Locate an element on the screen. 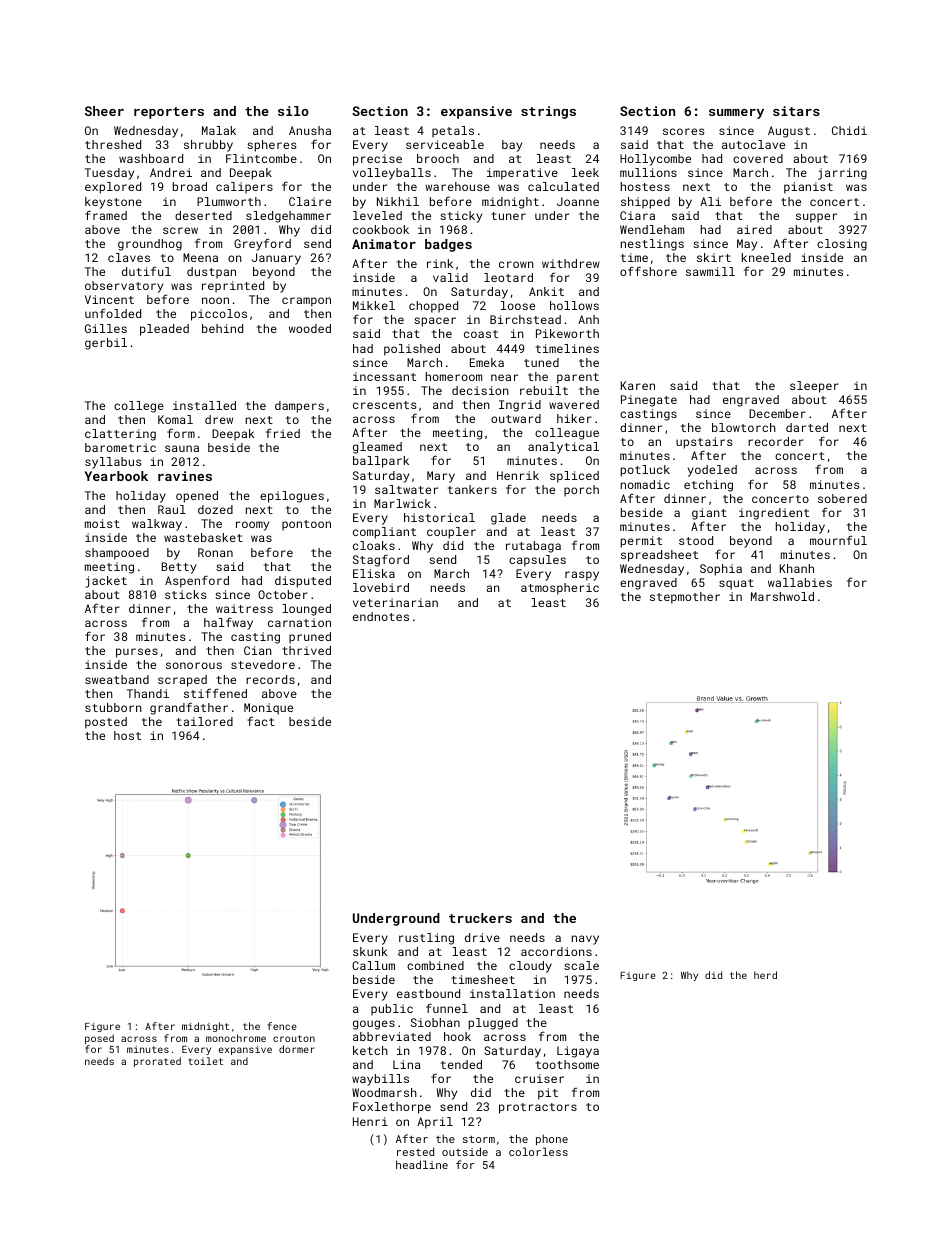 This screenshot has height=1233, width=952. sleeper is located at coordinates (814, 387).
